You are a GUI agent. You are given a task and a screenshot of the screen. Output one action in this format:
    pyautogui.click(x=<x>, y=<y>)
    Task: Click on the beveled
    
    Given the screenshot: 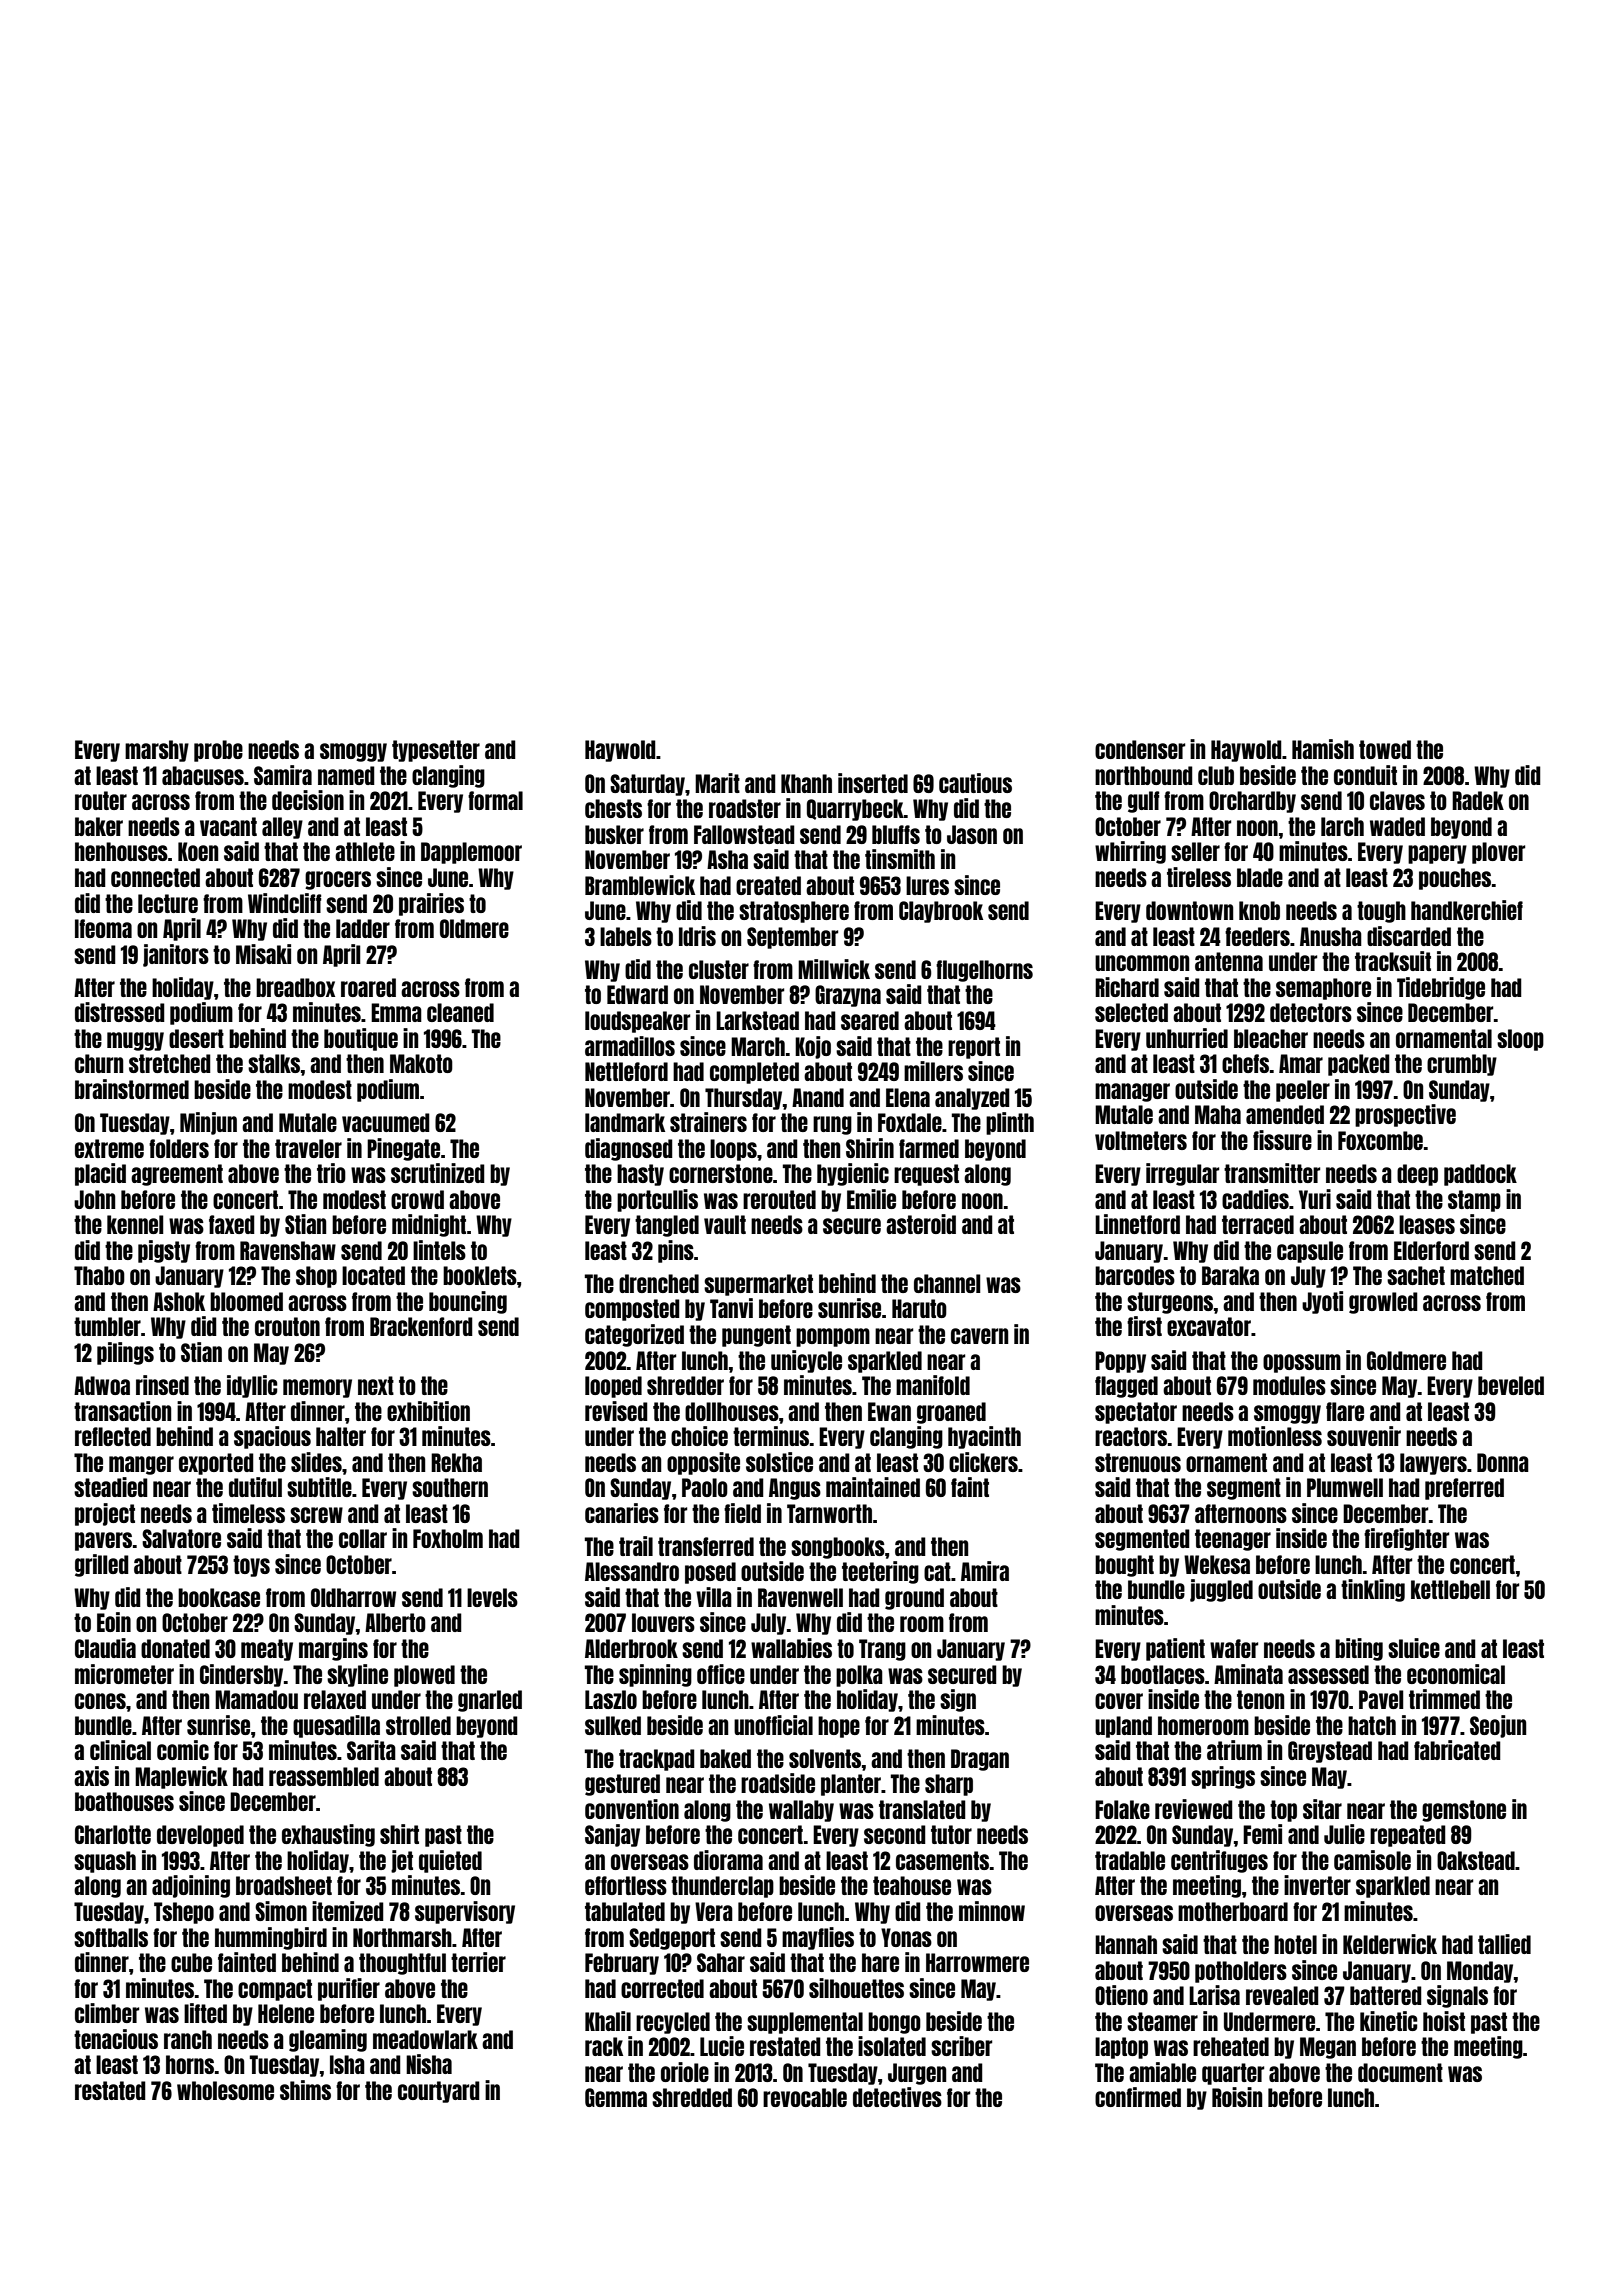 What is the action you would take?
    pyautogui.click(x=1511, y=1385)
